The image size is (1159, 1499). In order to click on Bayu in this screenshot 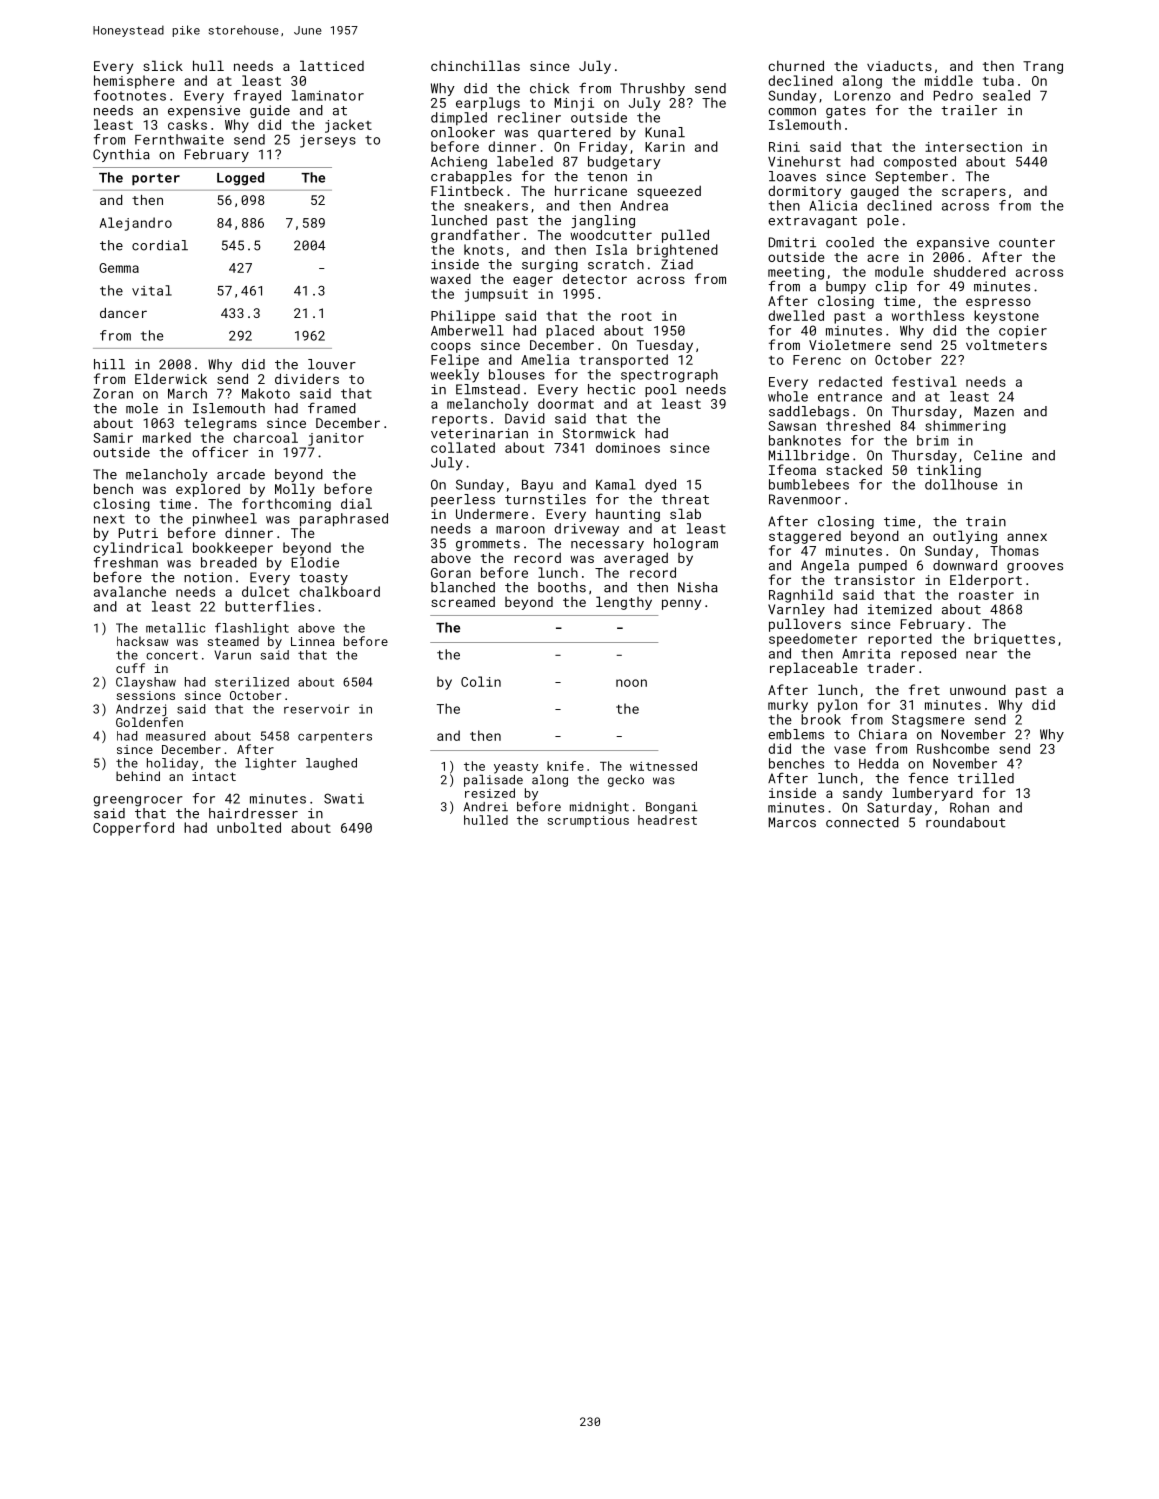, I will do `click(537, 486)`.
